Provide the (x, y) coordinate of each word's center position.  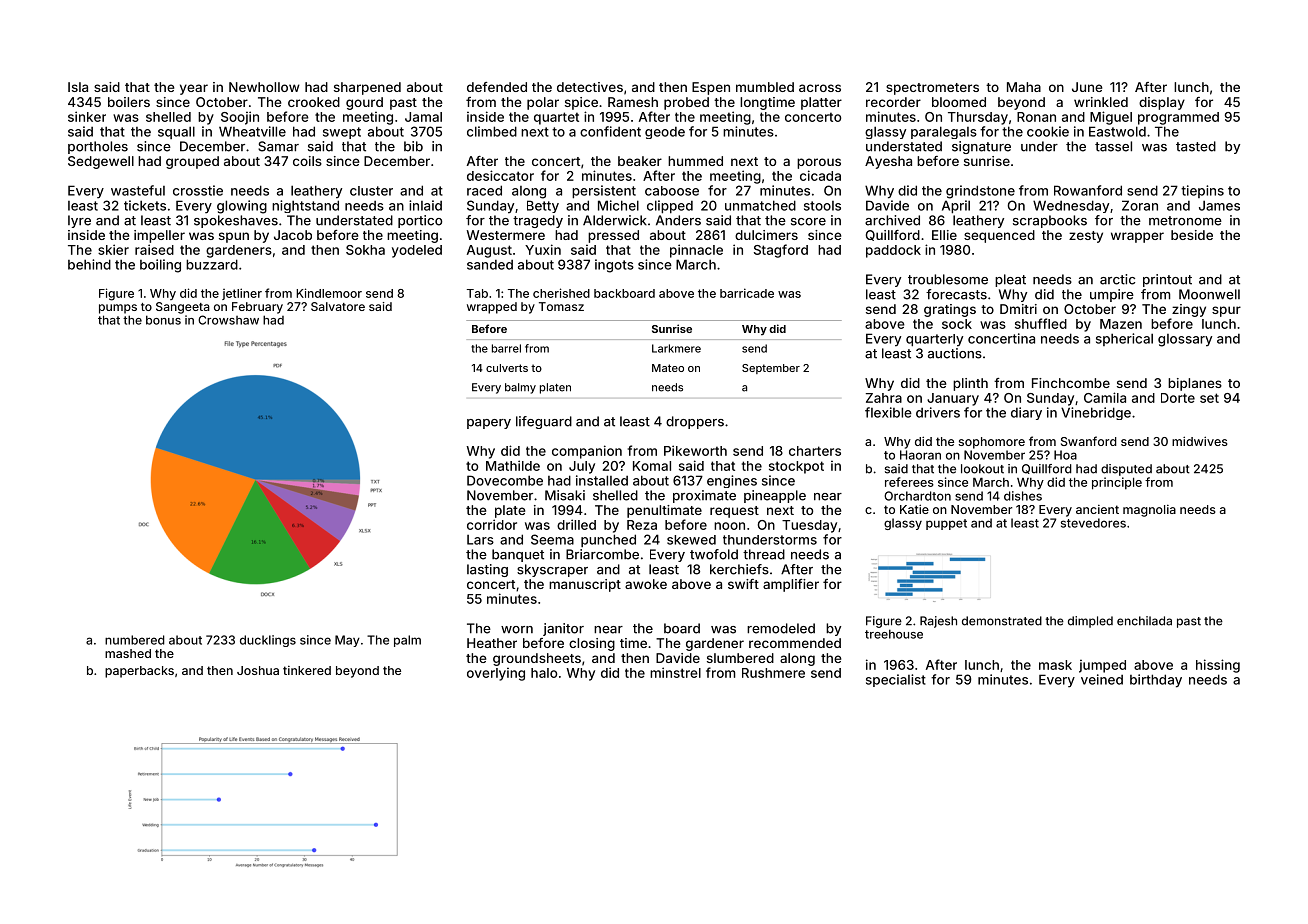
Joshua (258, 670)
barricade (747, 293)
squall (176, 132)
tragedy (538, 221)
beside (1192, 235)
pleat (1010, 280)
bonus (163, 320)
